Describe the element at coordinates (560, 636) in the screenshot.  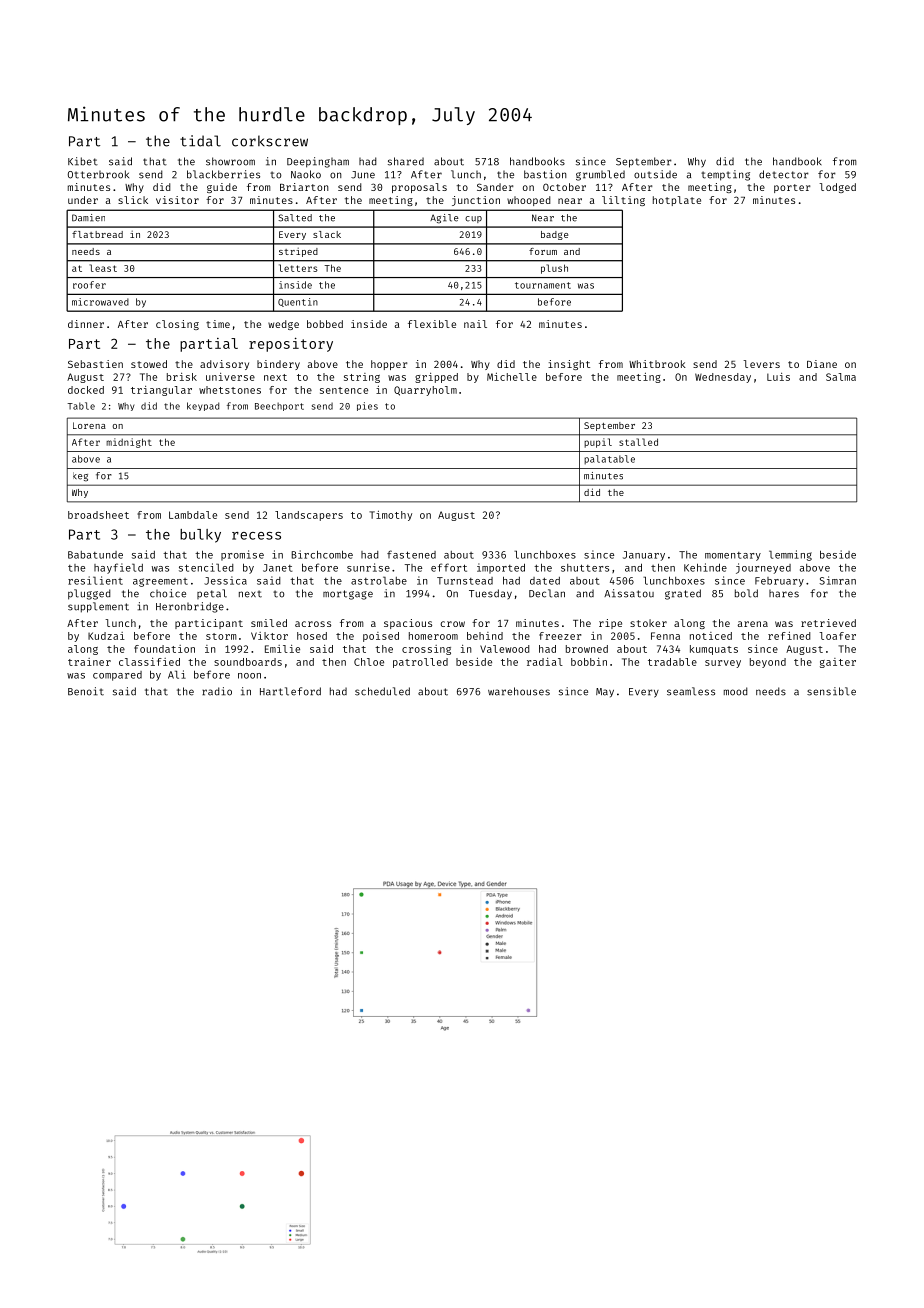
I see `freezer` at that location.
